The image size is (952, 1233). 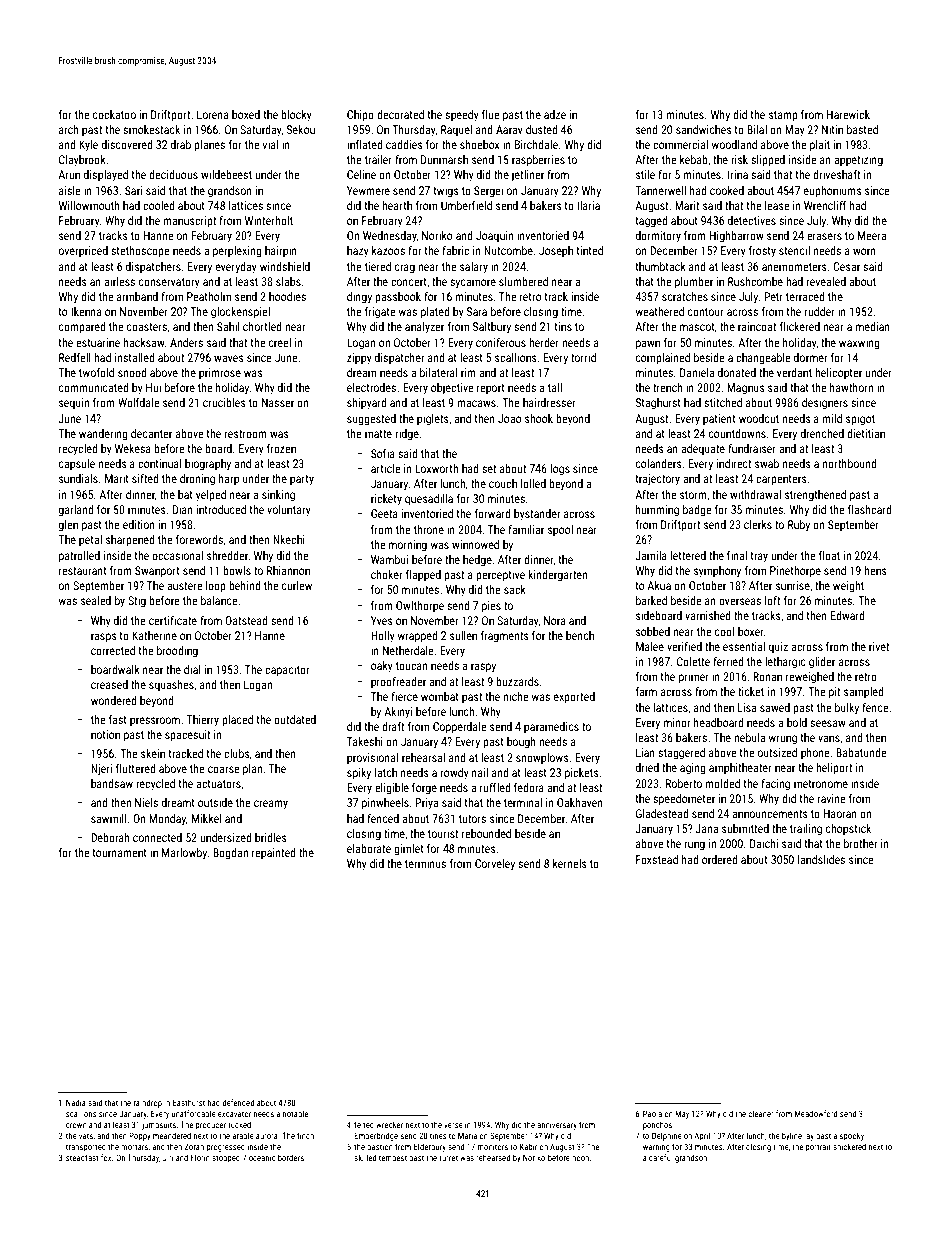 I want to click on Nadia, so click(x=76, y=1102).
